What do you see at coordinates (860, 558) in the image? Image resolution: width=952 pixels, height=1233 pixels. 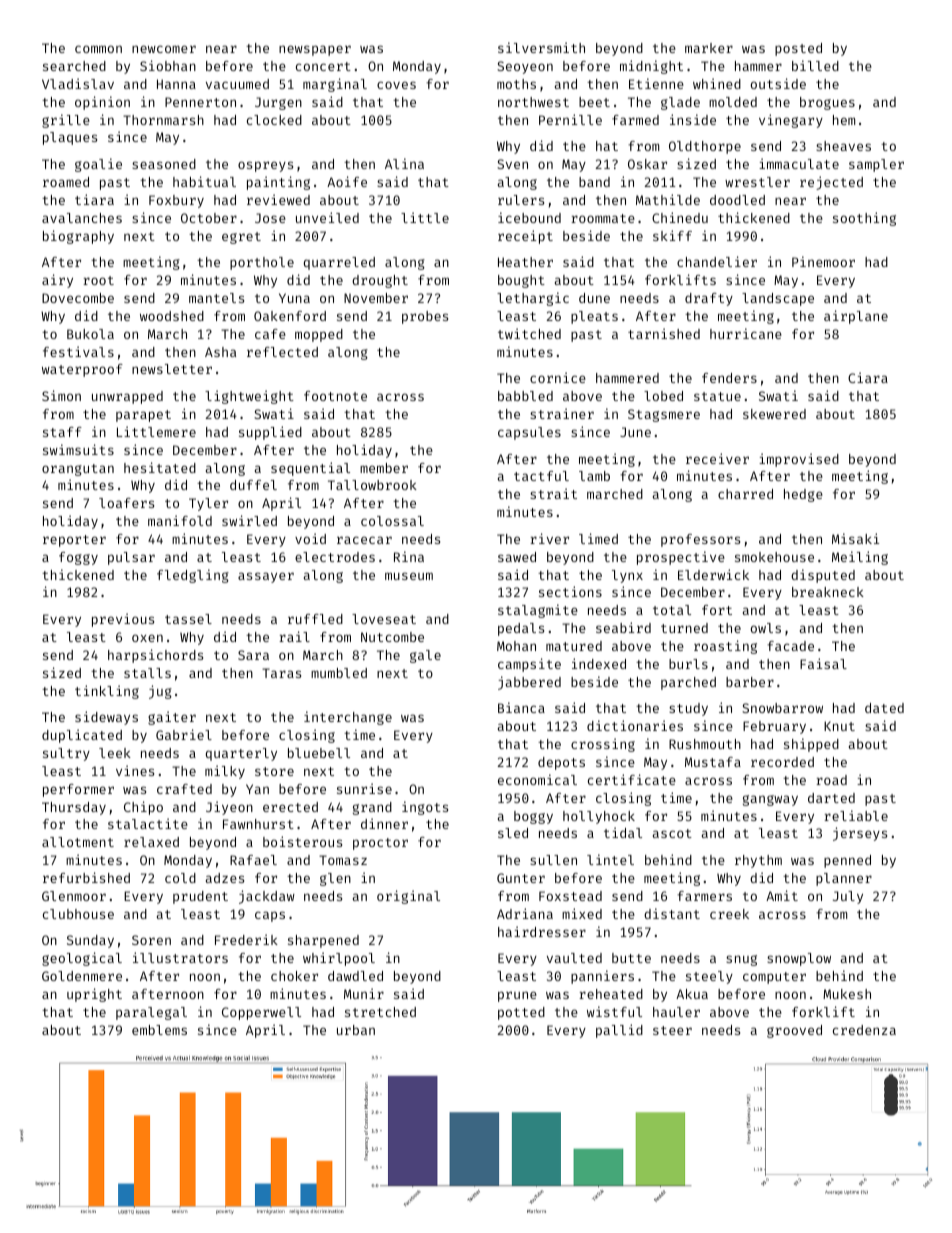 I see `Meiling` at bounding box center [860, 558].
